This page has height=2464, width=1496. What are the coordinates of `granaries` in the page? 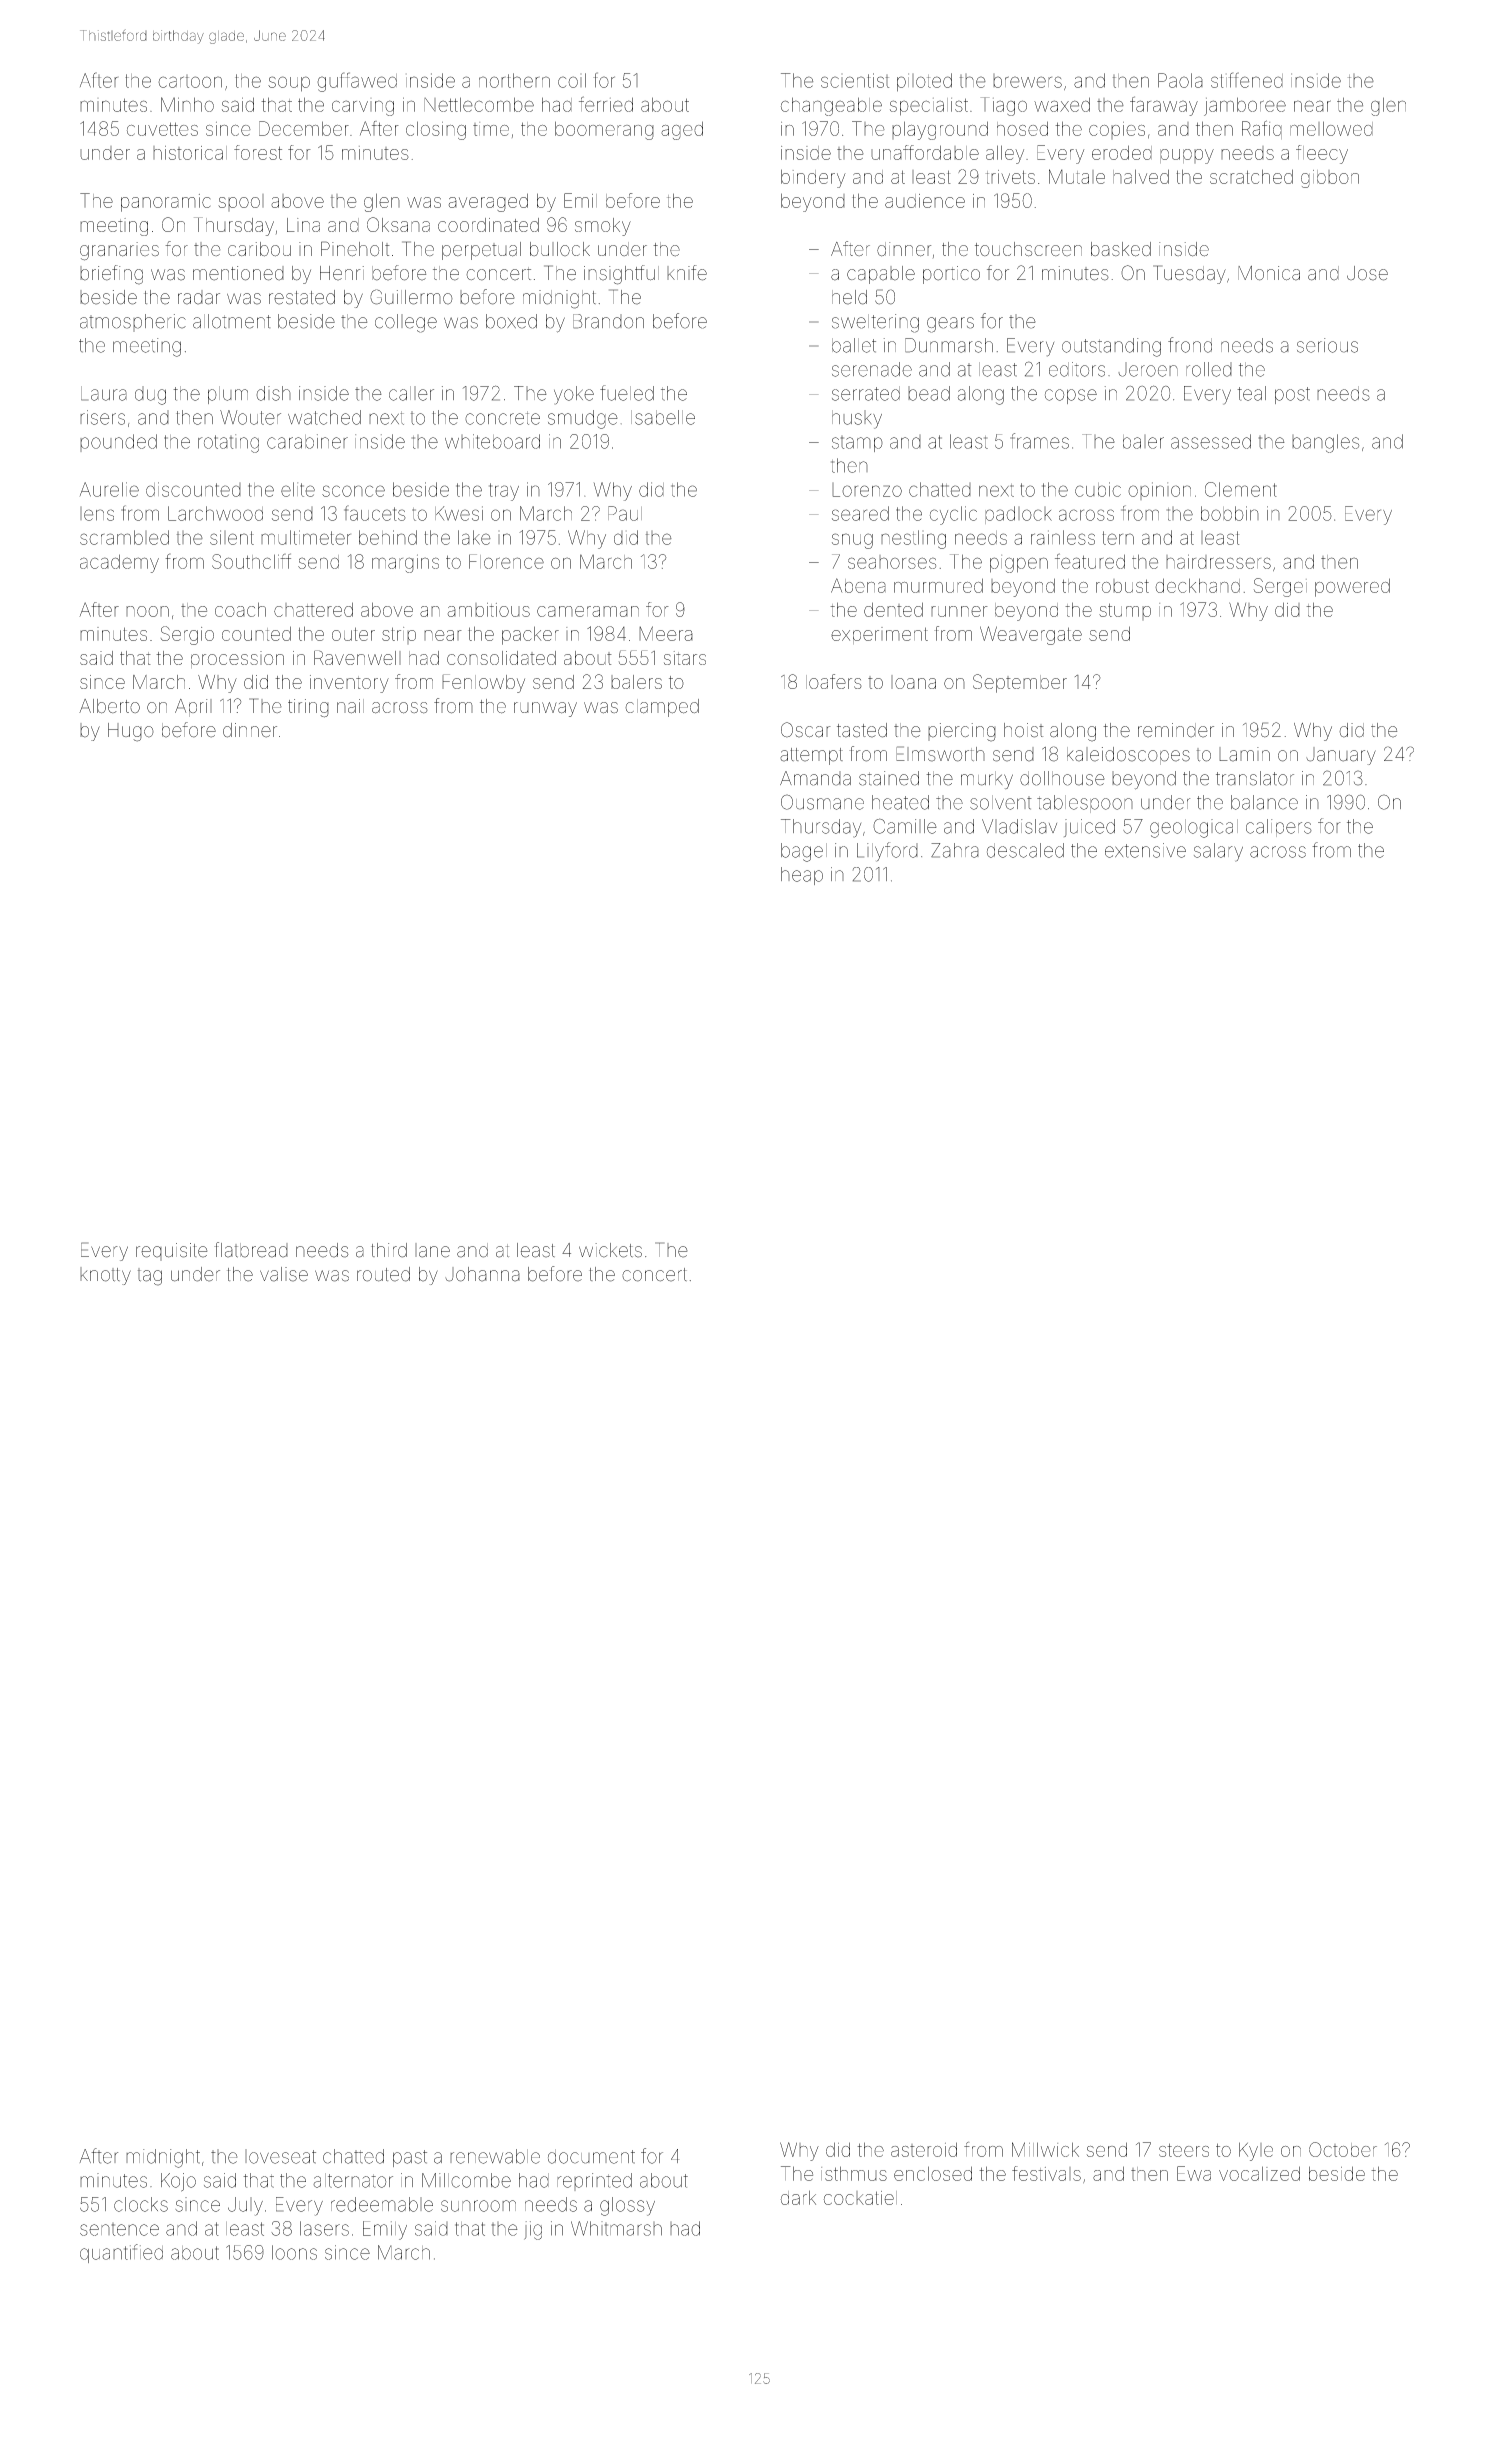 It's located at (119, 251).
